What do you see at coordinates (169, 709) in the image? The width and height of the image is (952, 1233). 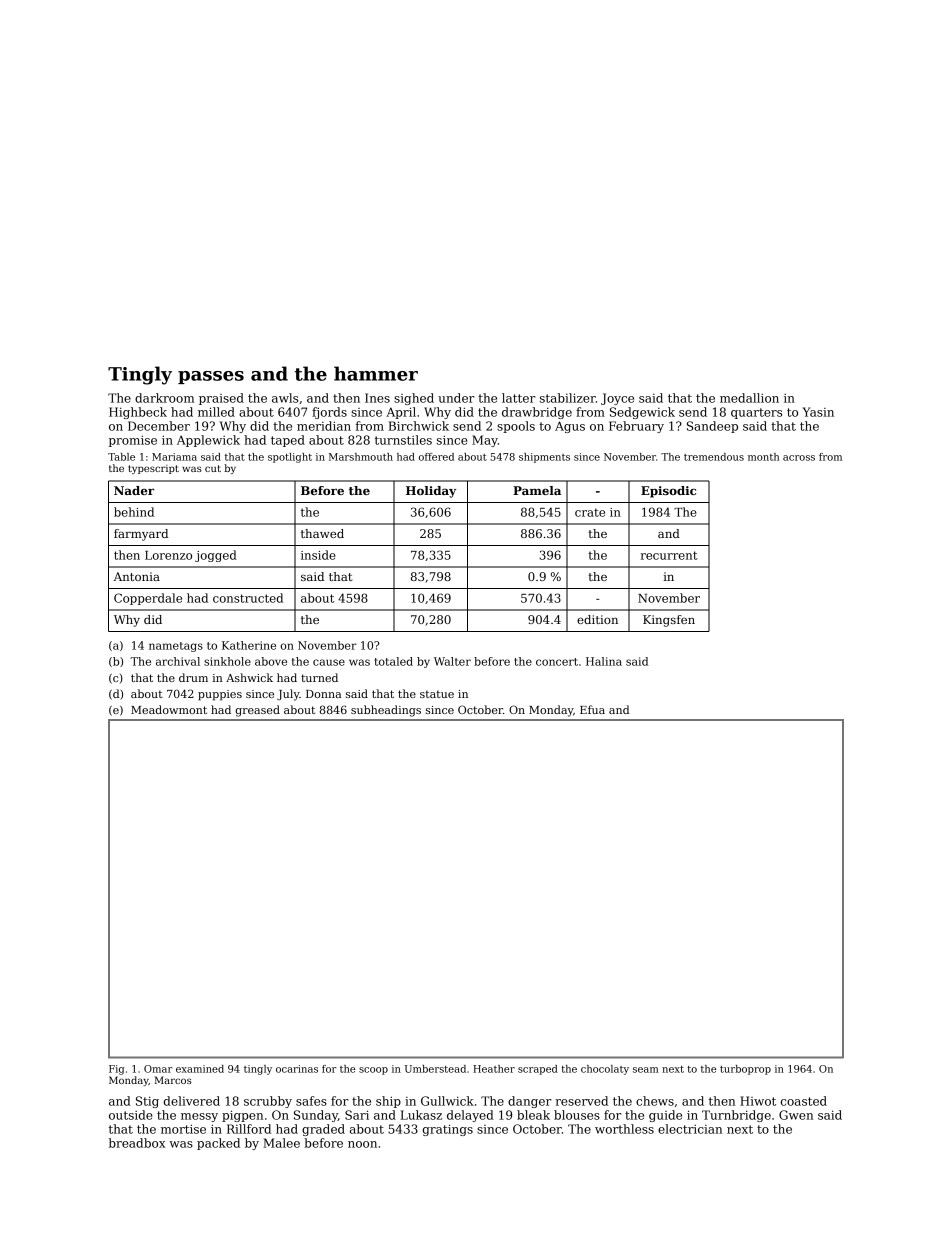 I see `Meadowmont` at bounding box center [169, 709].
